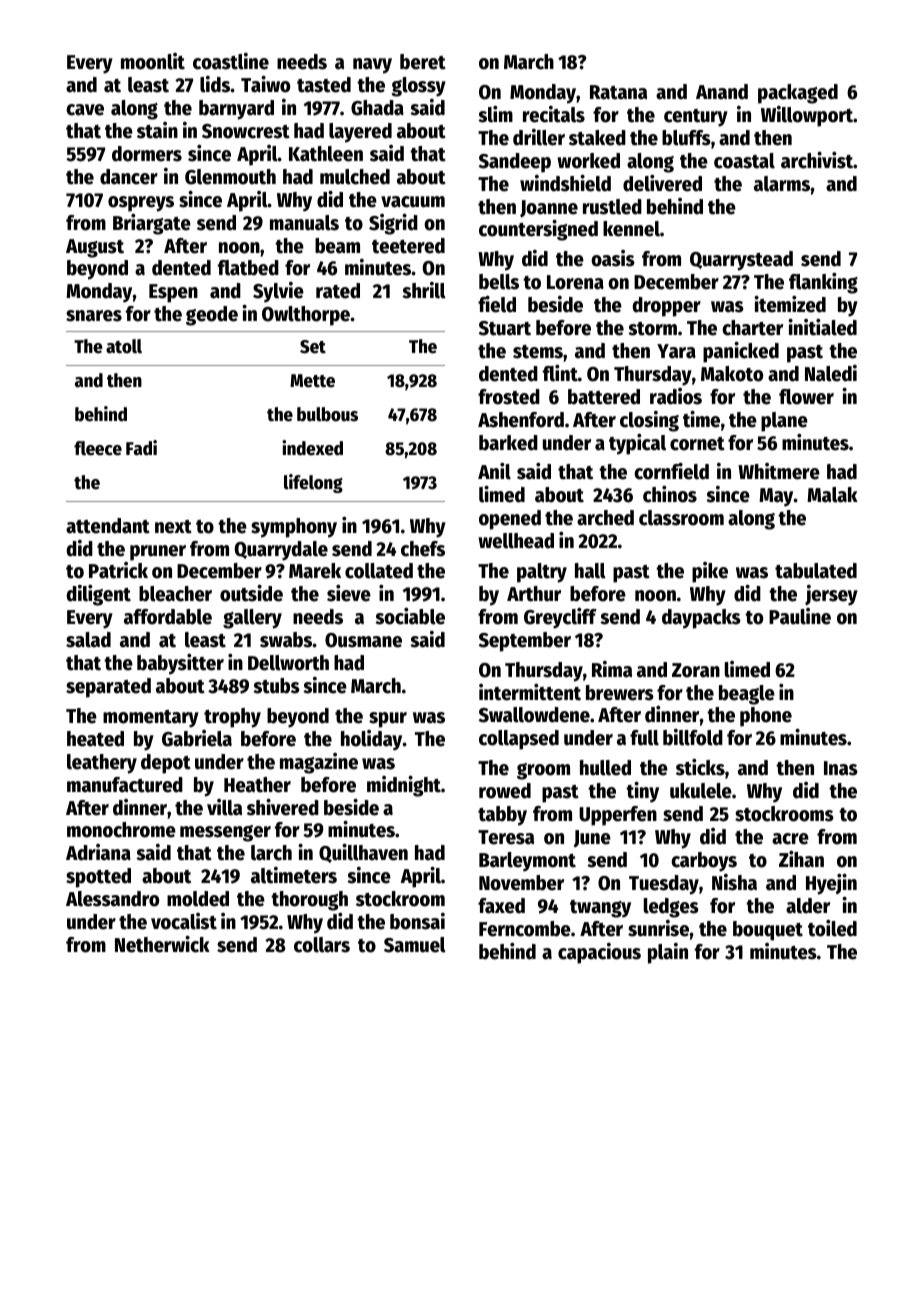  I want to click on August, so click(95, 248).
